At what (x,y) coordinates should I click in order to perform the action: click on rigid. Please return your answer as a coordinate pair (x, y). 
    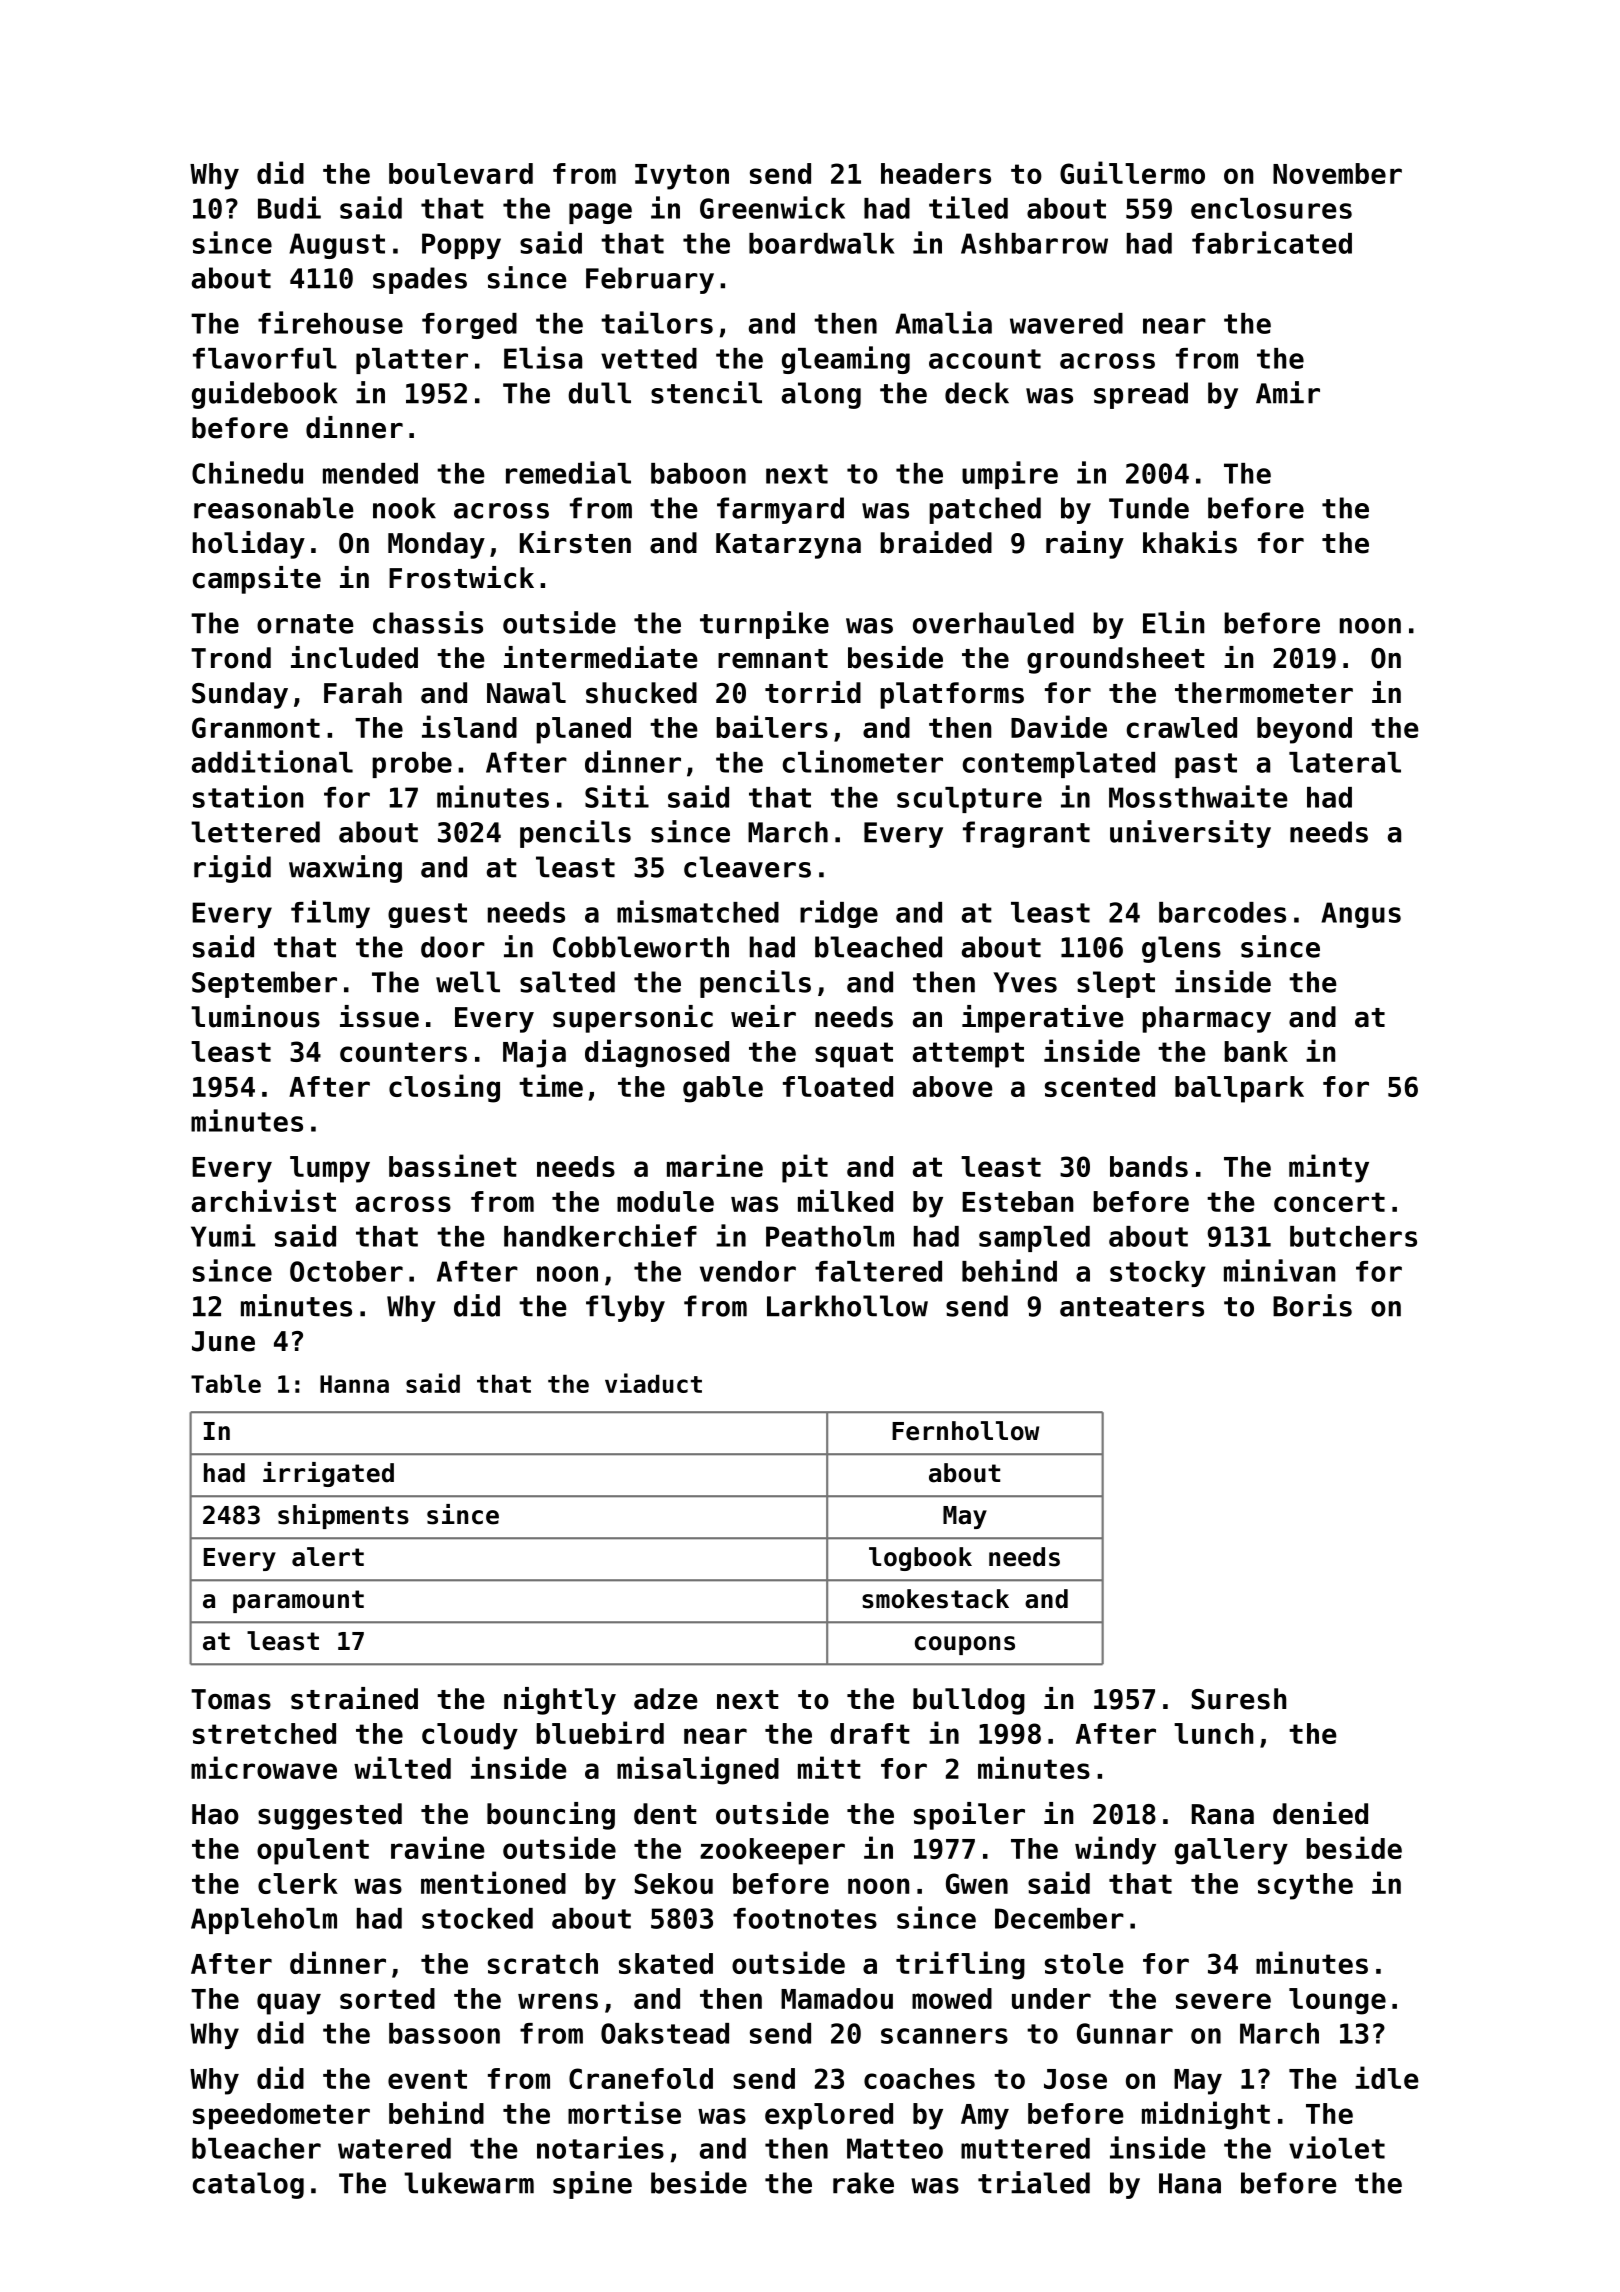
    Looking at the image, I should click on (232, 869).
